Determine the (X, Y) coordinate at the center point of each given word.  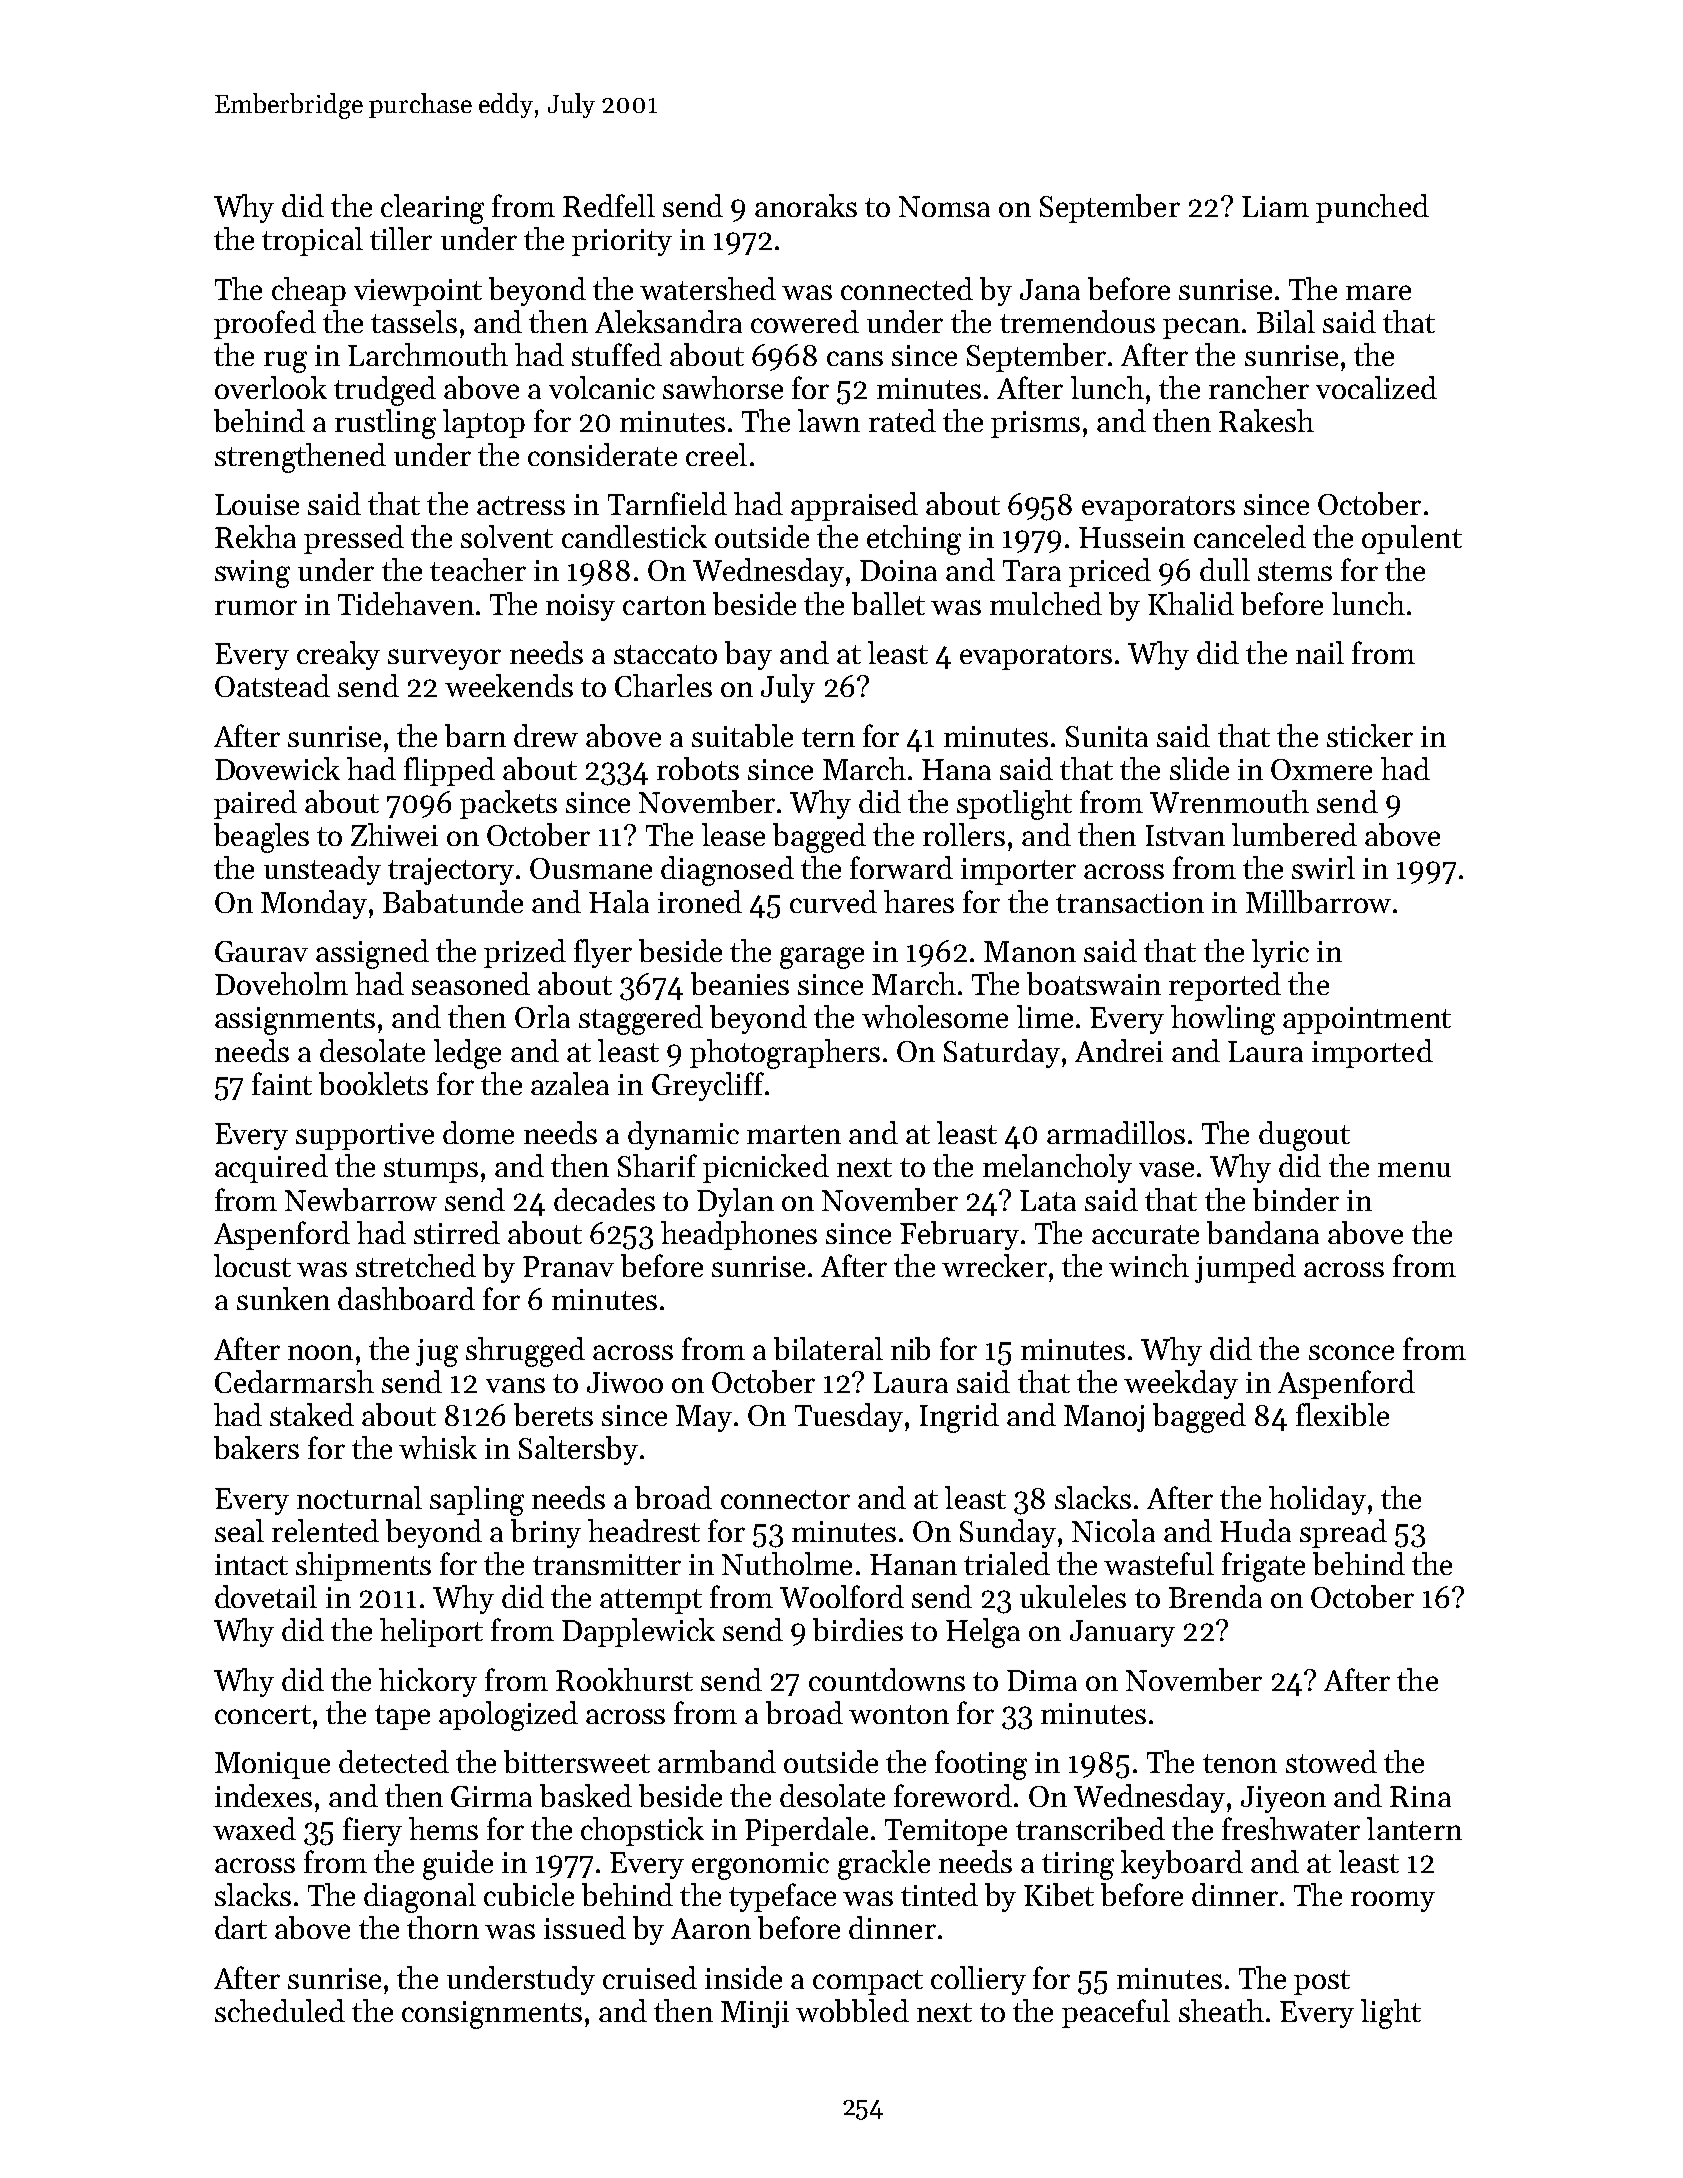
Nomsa (944, 206)
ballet (888, 603)
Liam (1275, 206)
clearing (432, 209)
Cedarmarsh (294, 1381)
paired (255, 804)
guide (458, 1865)
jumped (1245, 1268)
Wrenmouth (1229, 801)
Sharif (657, 1165)
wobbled (852, 2010)
